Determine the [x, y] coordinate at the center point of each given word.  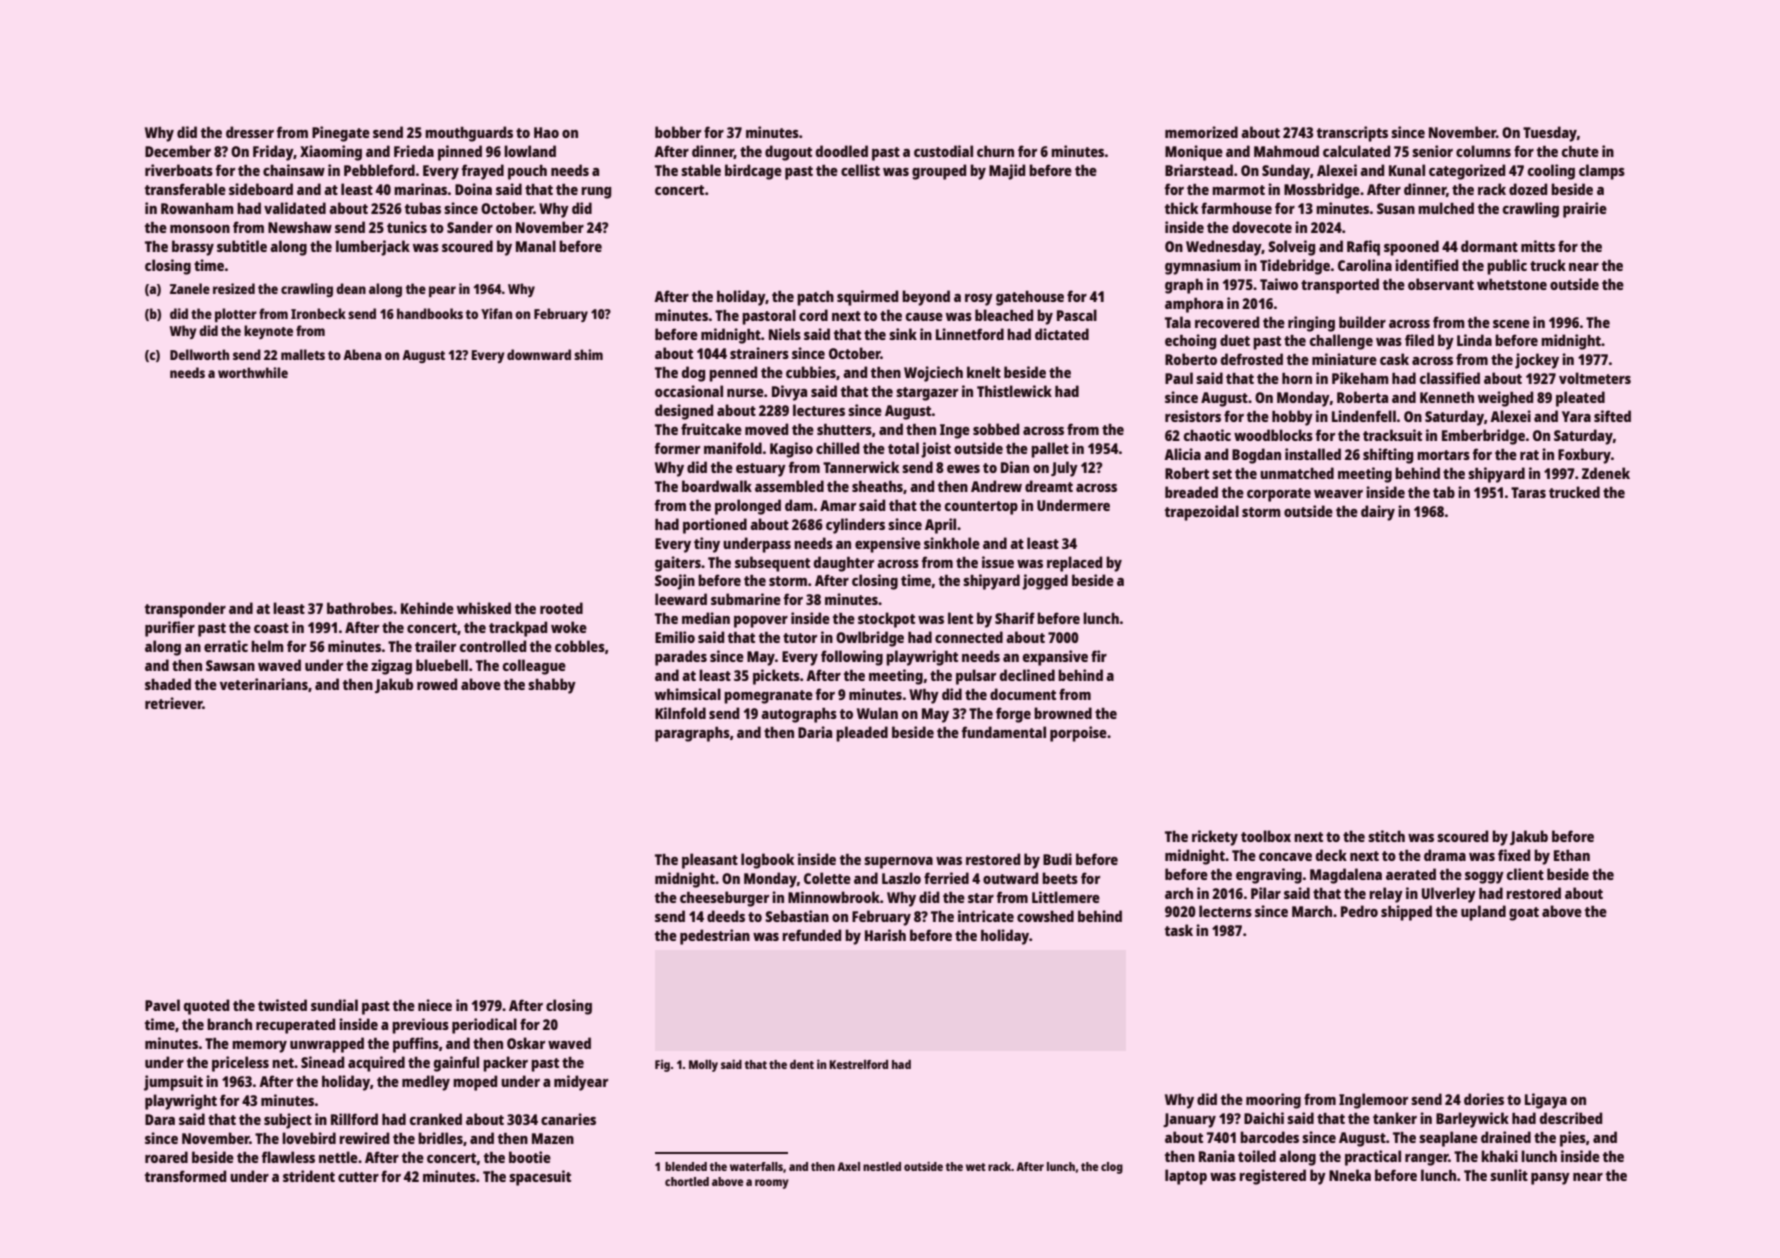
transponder [185, 610]
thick [1181, 208]
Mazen [553, 1138]
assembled [789, 486]
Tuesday [1550, 134]
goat [1524, 914]
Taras [1528, 492]
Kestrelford [858, 1064]
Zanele [190, 288]
